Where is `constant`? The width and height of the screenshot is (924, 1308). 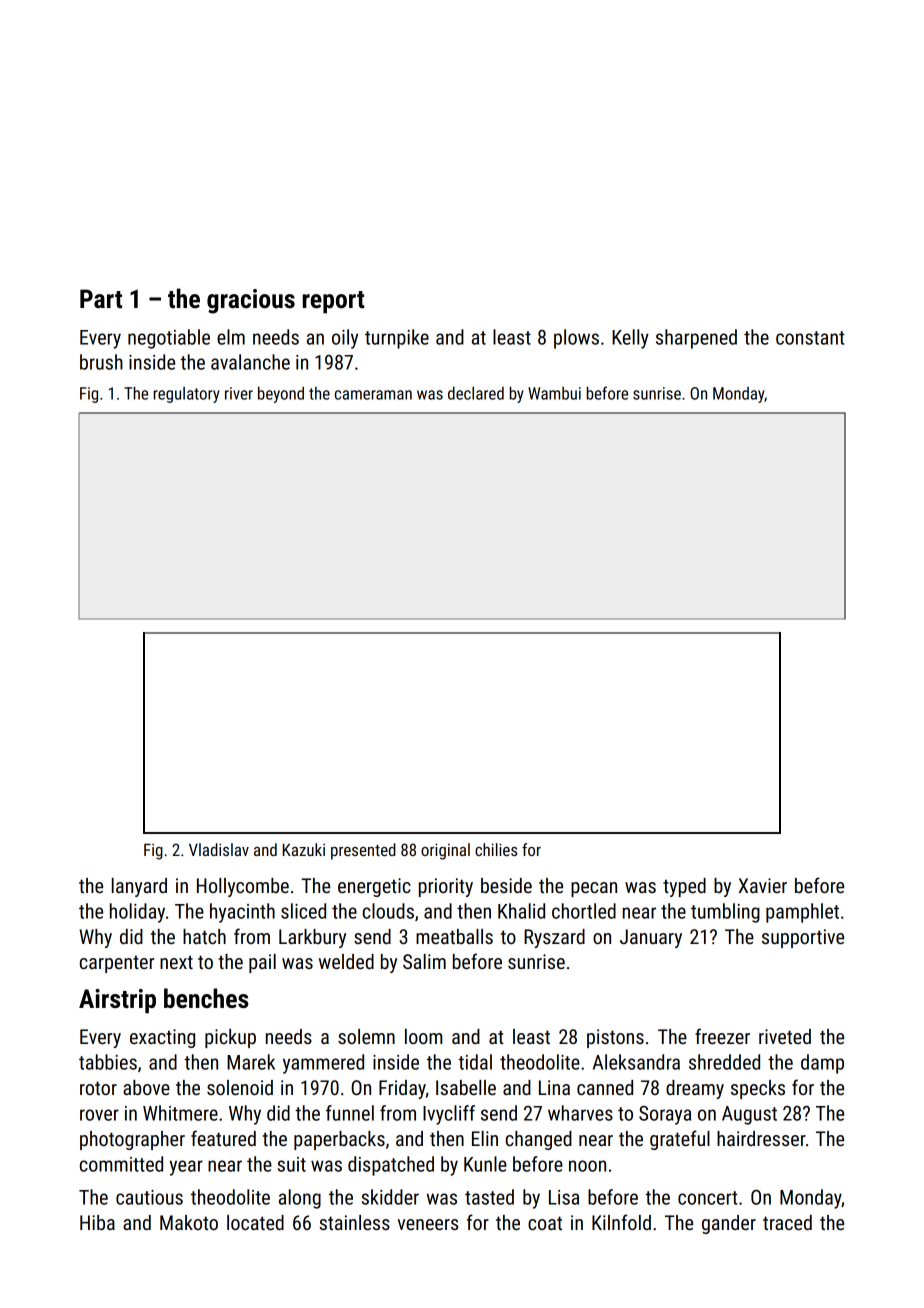
constant is located at coordinates (810, 338).
